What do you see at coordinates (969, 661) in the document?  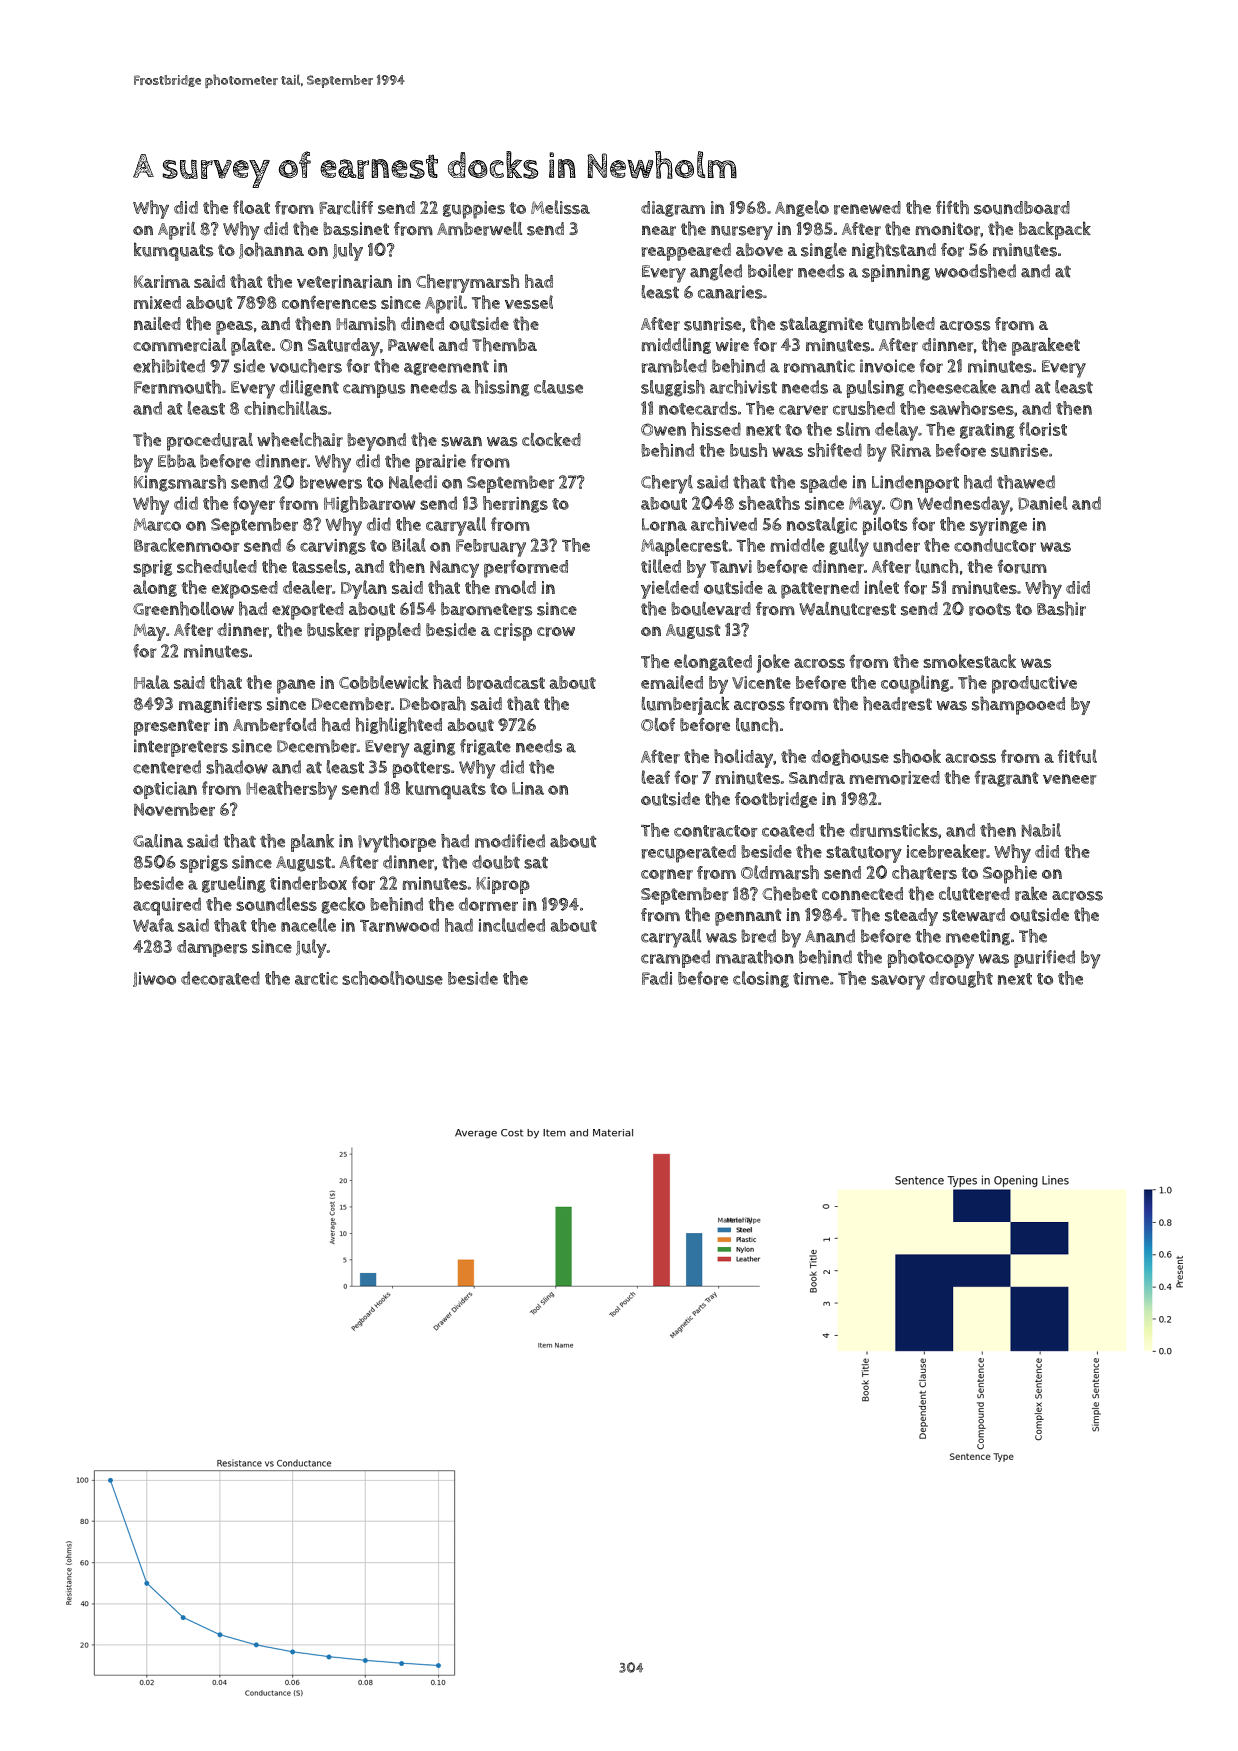 I see `smokestack` at bounding box center [969, 661].
